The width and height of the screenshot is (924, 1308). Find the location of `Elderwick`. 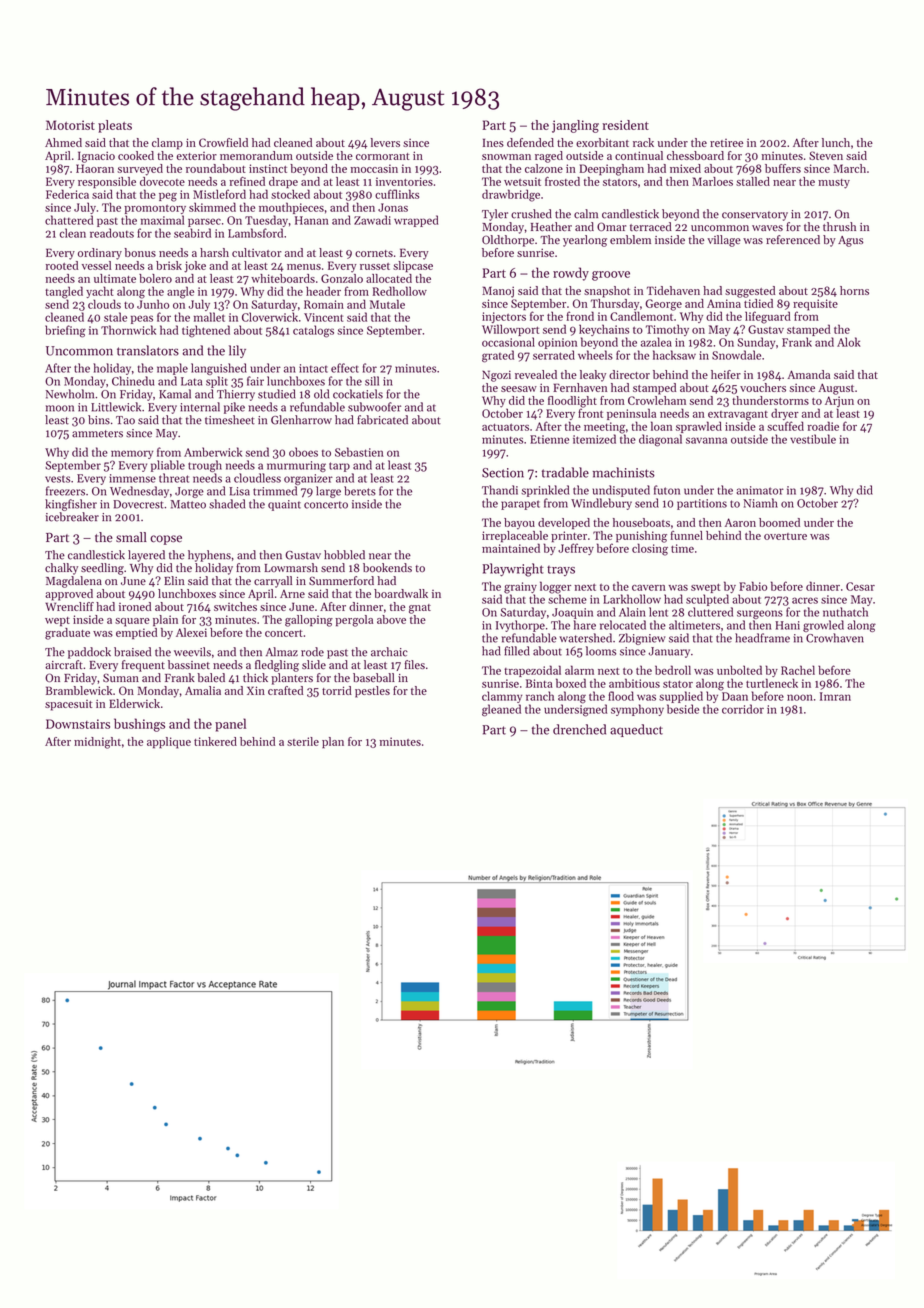

Elderwick is located at coordinates (134, 703).
